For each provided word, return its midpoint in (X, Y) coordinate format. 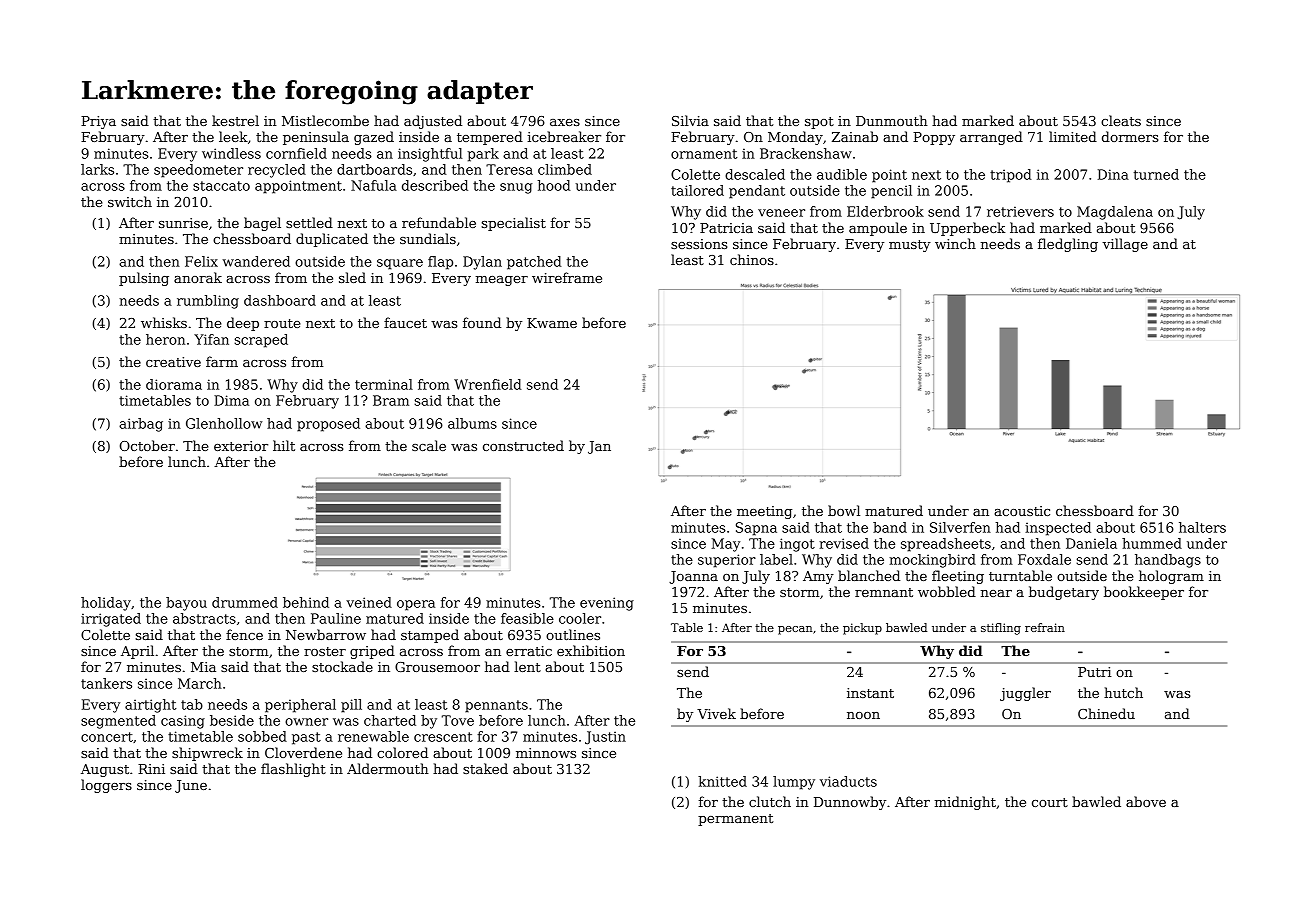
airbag (141, 425)
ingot (797, 545)
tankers (106, 683)
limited (1073, 136)
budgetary (1064, 593)
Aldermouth (388, 768)
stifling (1001, 629)
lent (527, 666)
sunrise (183, 223)
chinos (752, 259)
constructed (523, 445)
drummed (245, 602)
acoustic (1022, 511)
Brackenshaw (806, 153)
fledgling (1068, 245)
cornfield (296, 153)
